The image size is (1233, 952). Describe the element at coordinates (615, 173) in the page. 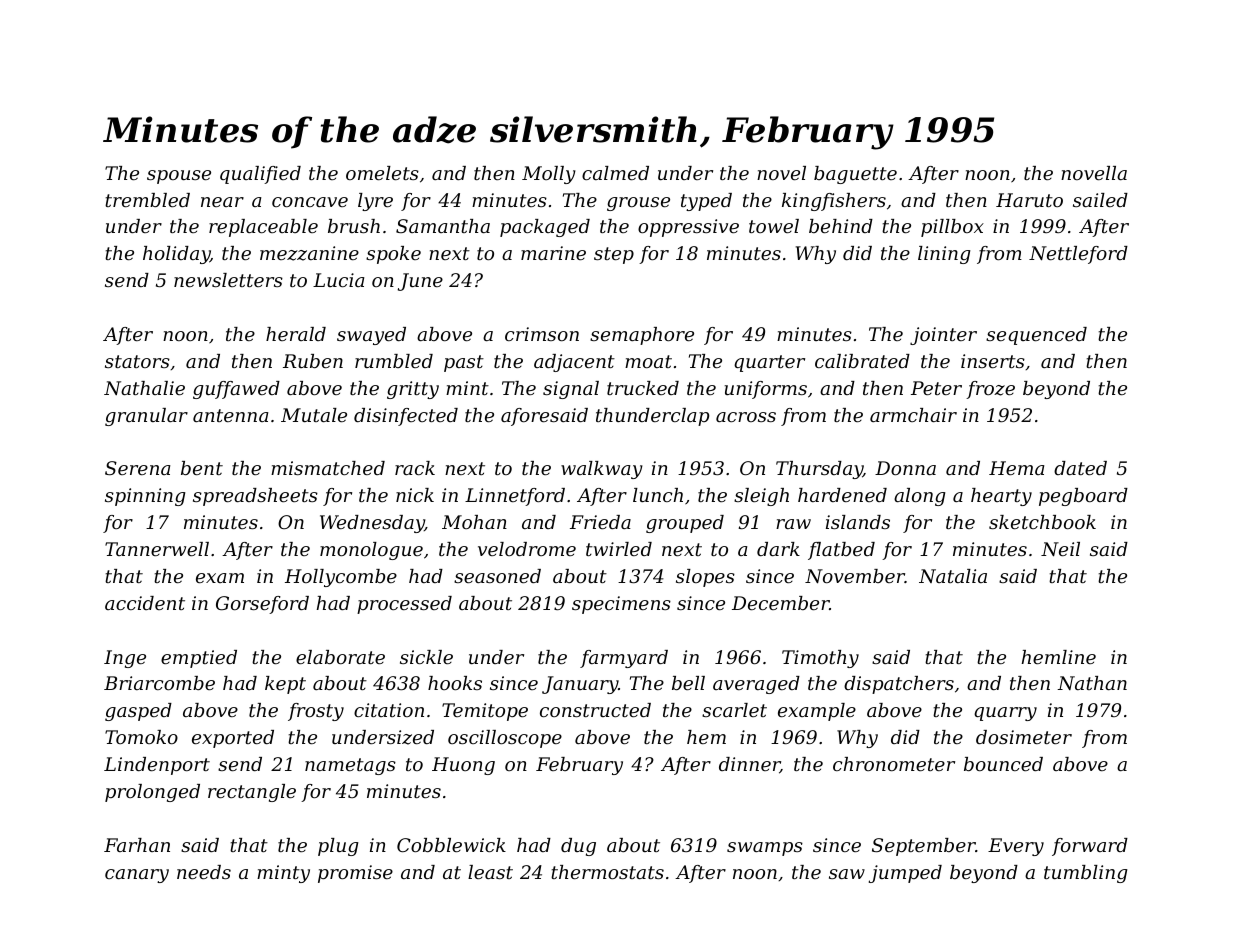

I see `calmed` at that location.
